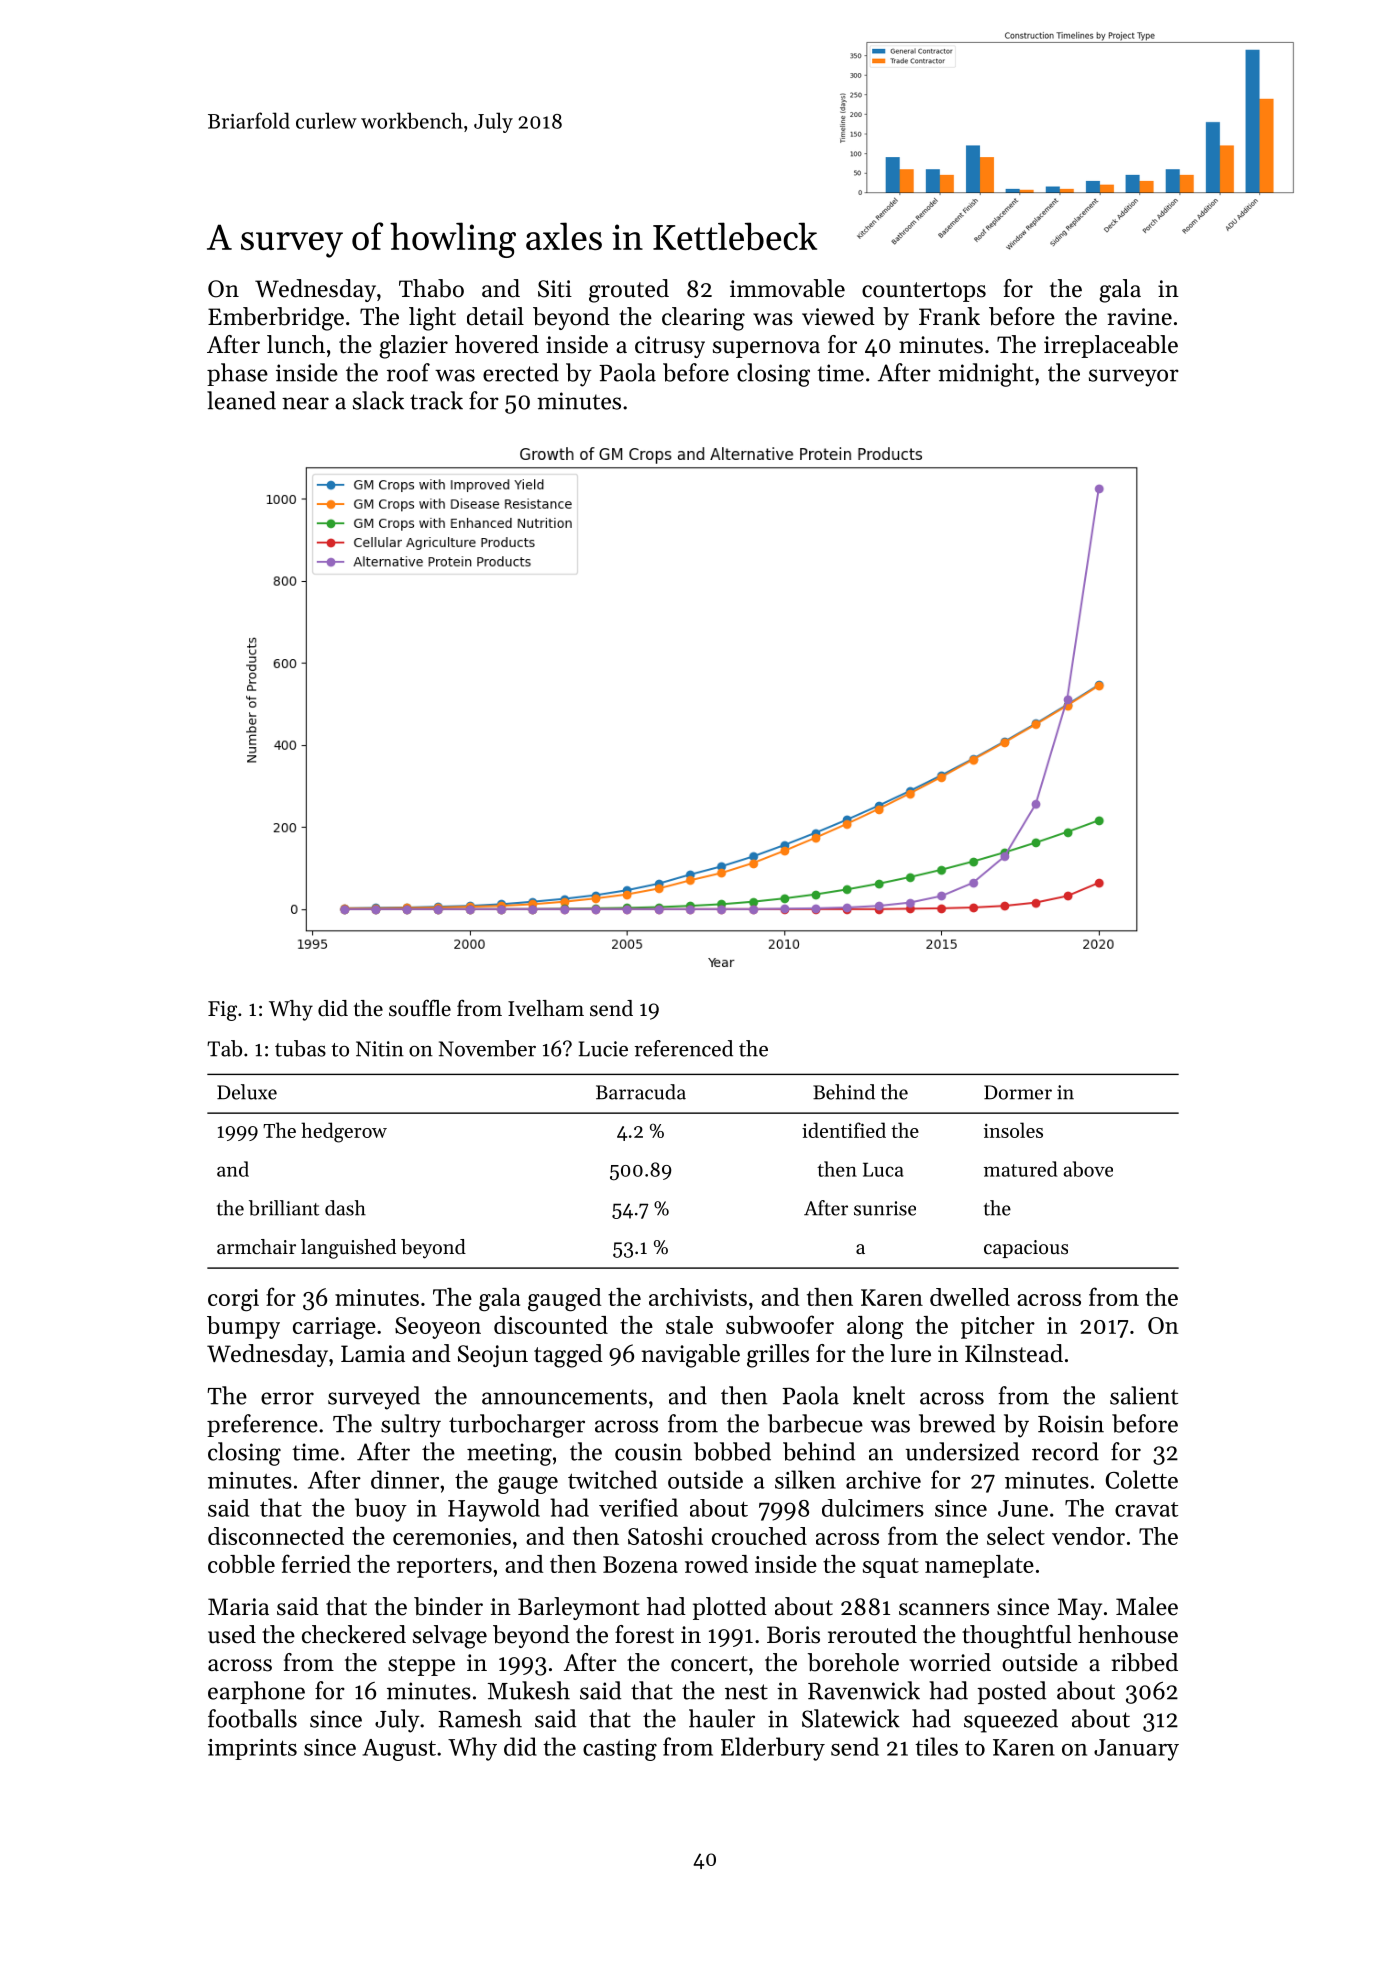 The image size is (1386, 1969). I want to click on twitched, so click(612, 1479).
